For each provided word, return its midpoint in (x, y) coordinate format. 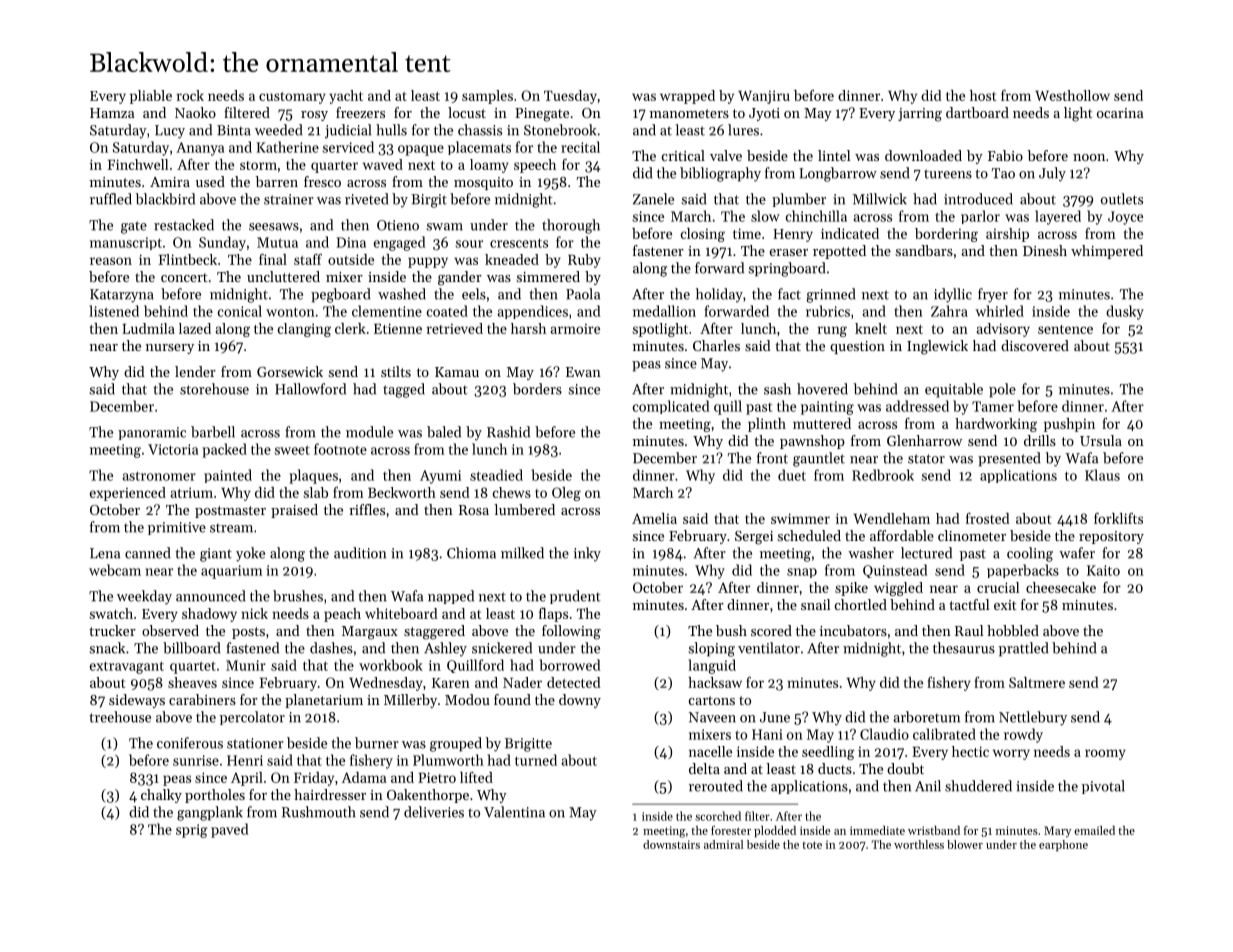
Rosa (474, 510)
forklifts (1118, 518)
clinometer (972, 535)
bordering (946, 235)
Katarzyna (122, 296)
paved (229, 830)
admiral (723, 844)
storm (258, 165)
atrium (192, 492)
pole (1002, 390)
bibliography (720, 174)
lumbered (524, 509)
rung (832, 331)
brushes (298, 596)
